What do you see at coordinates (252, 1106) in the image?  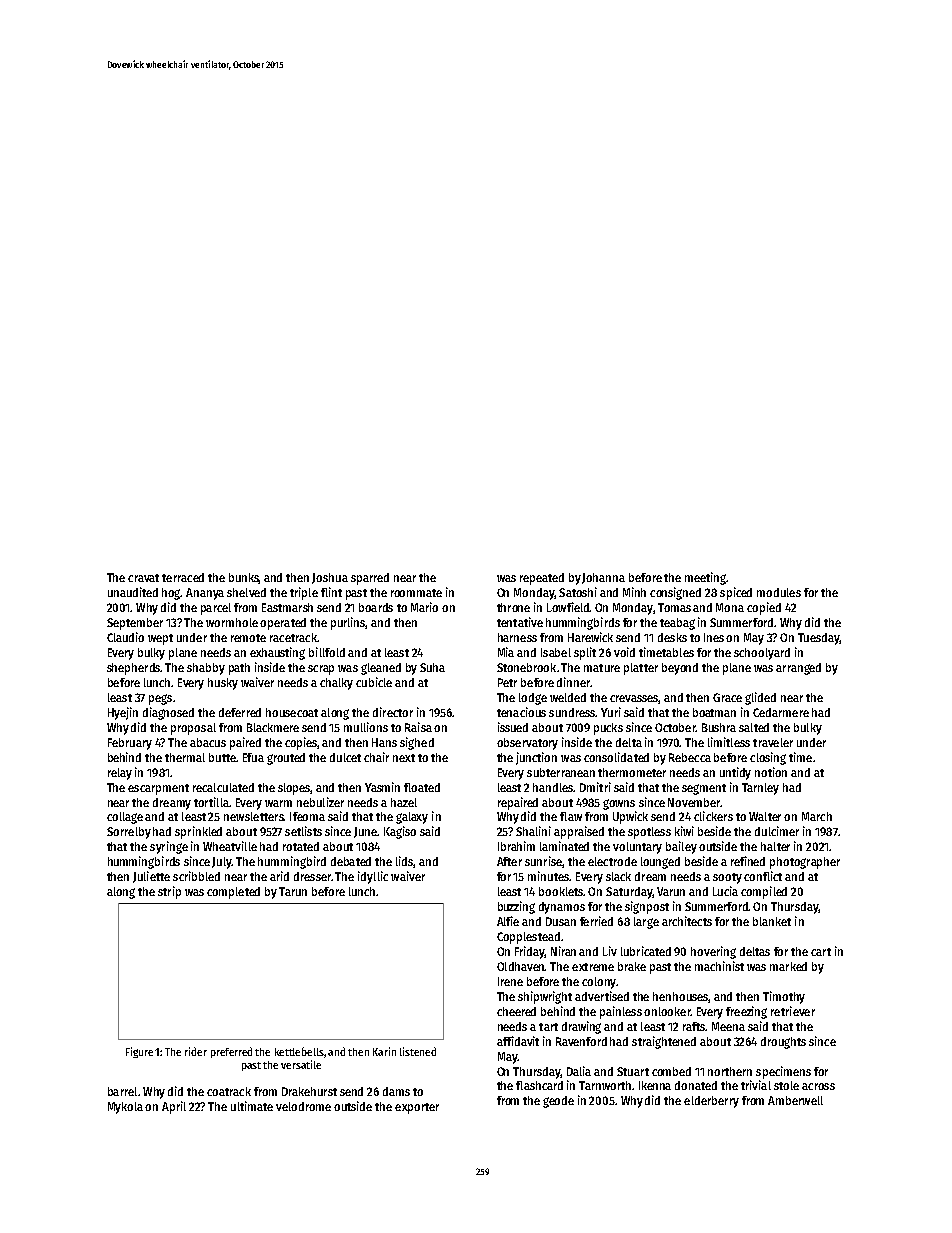 I see `ultimate` at bounding box center [252, 1106].
